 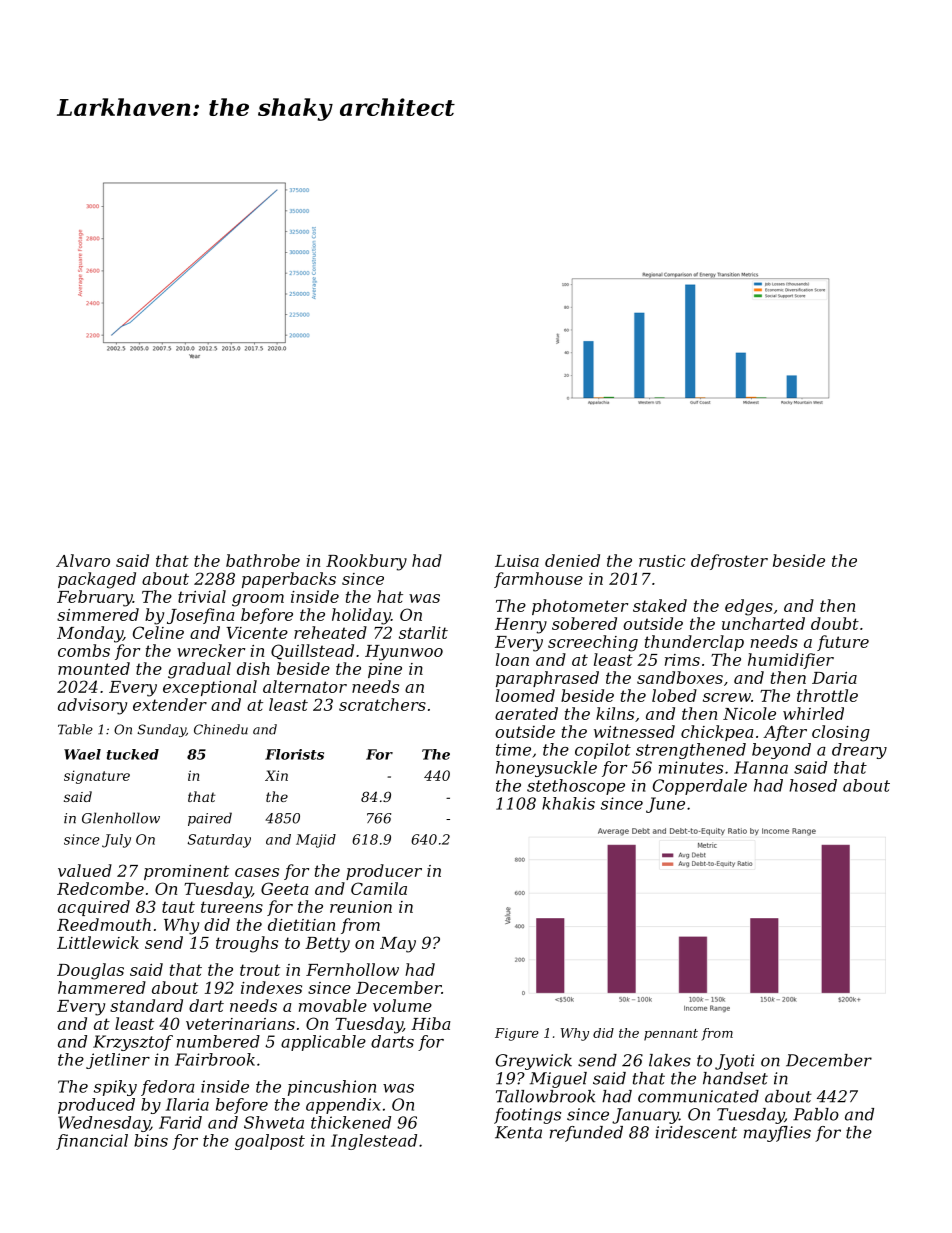 I want to click on Florists, so click(x=294, y=754).
